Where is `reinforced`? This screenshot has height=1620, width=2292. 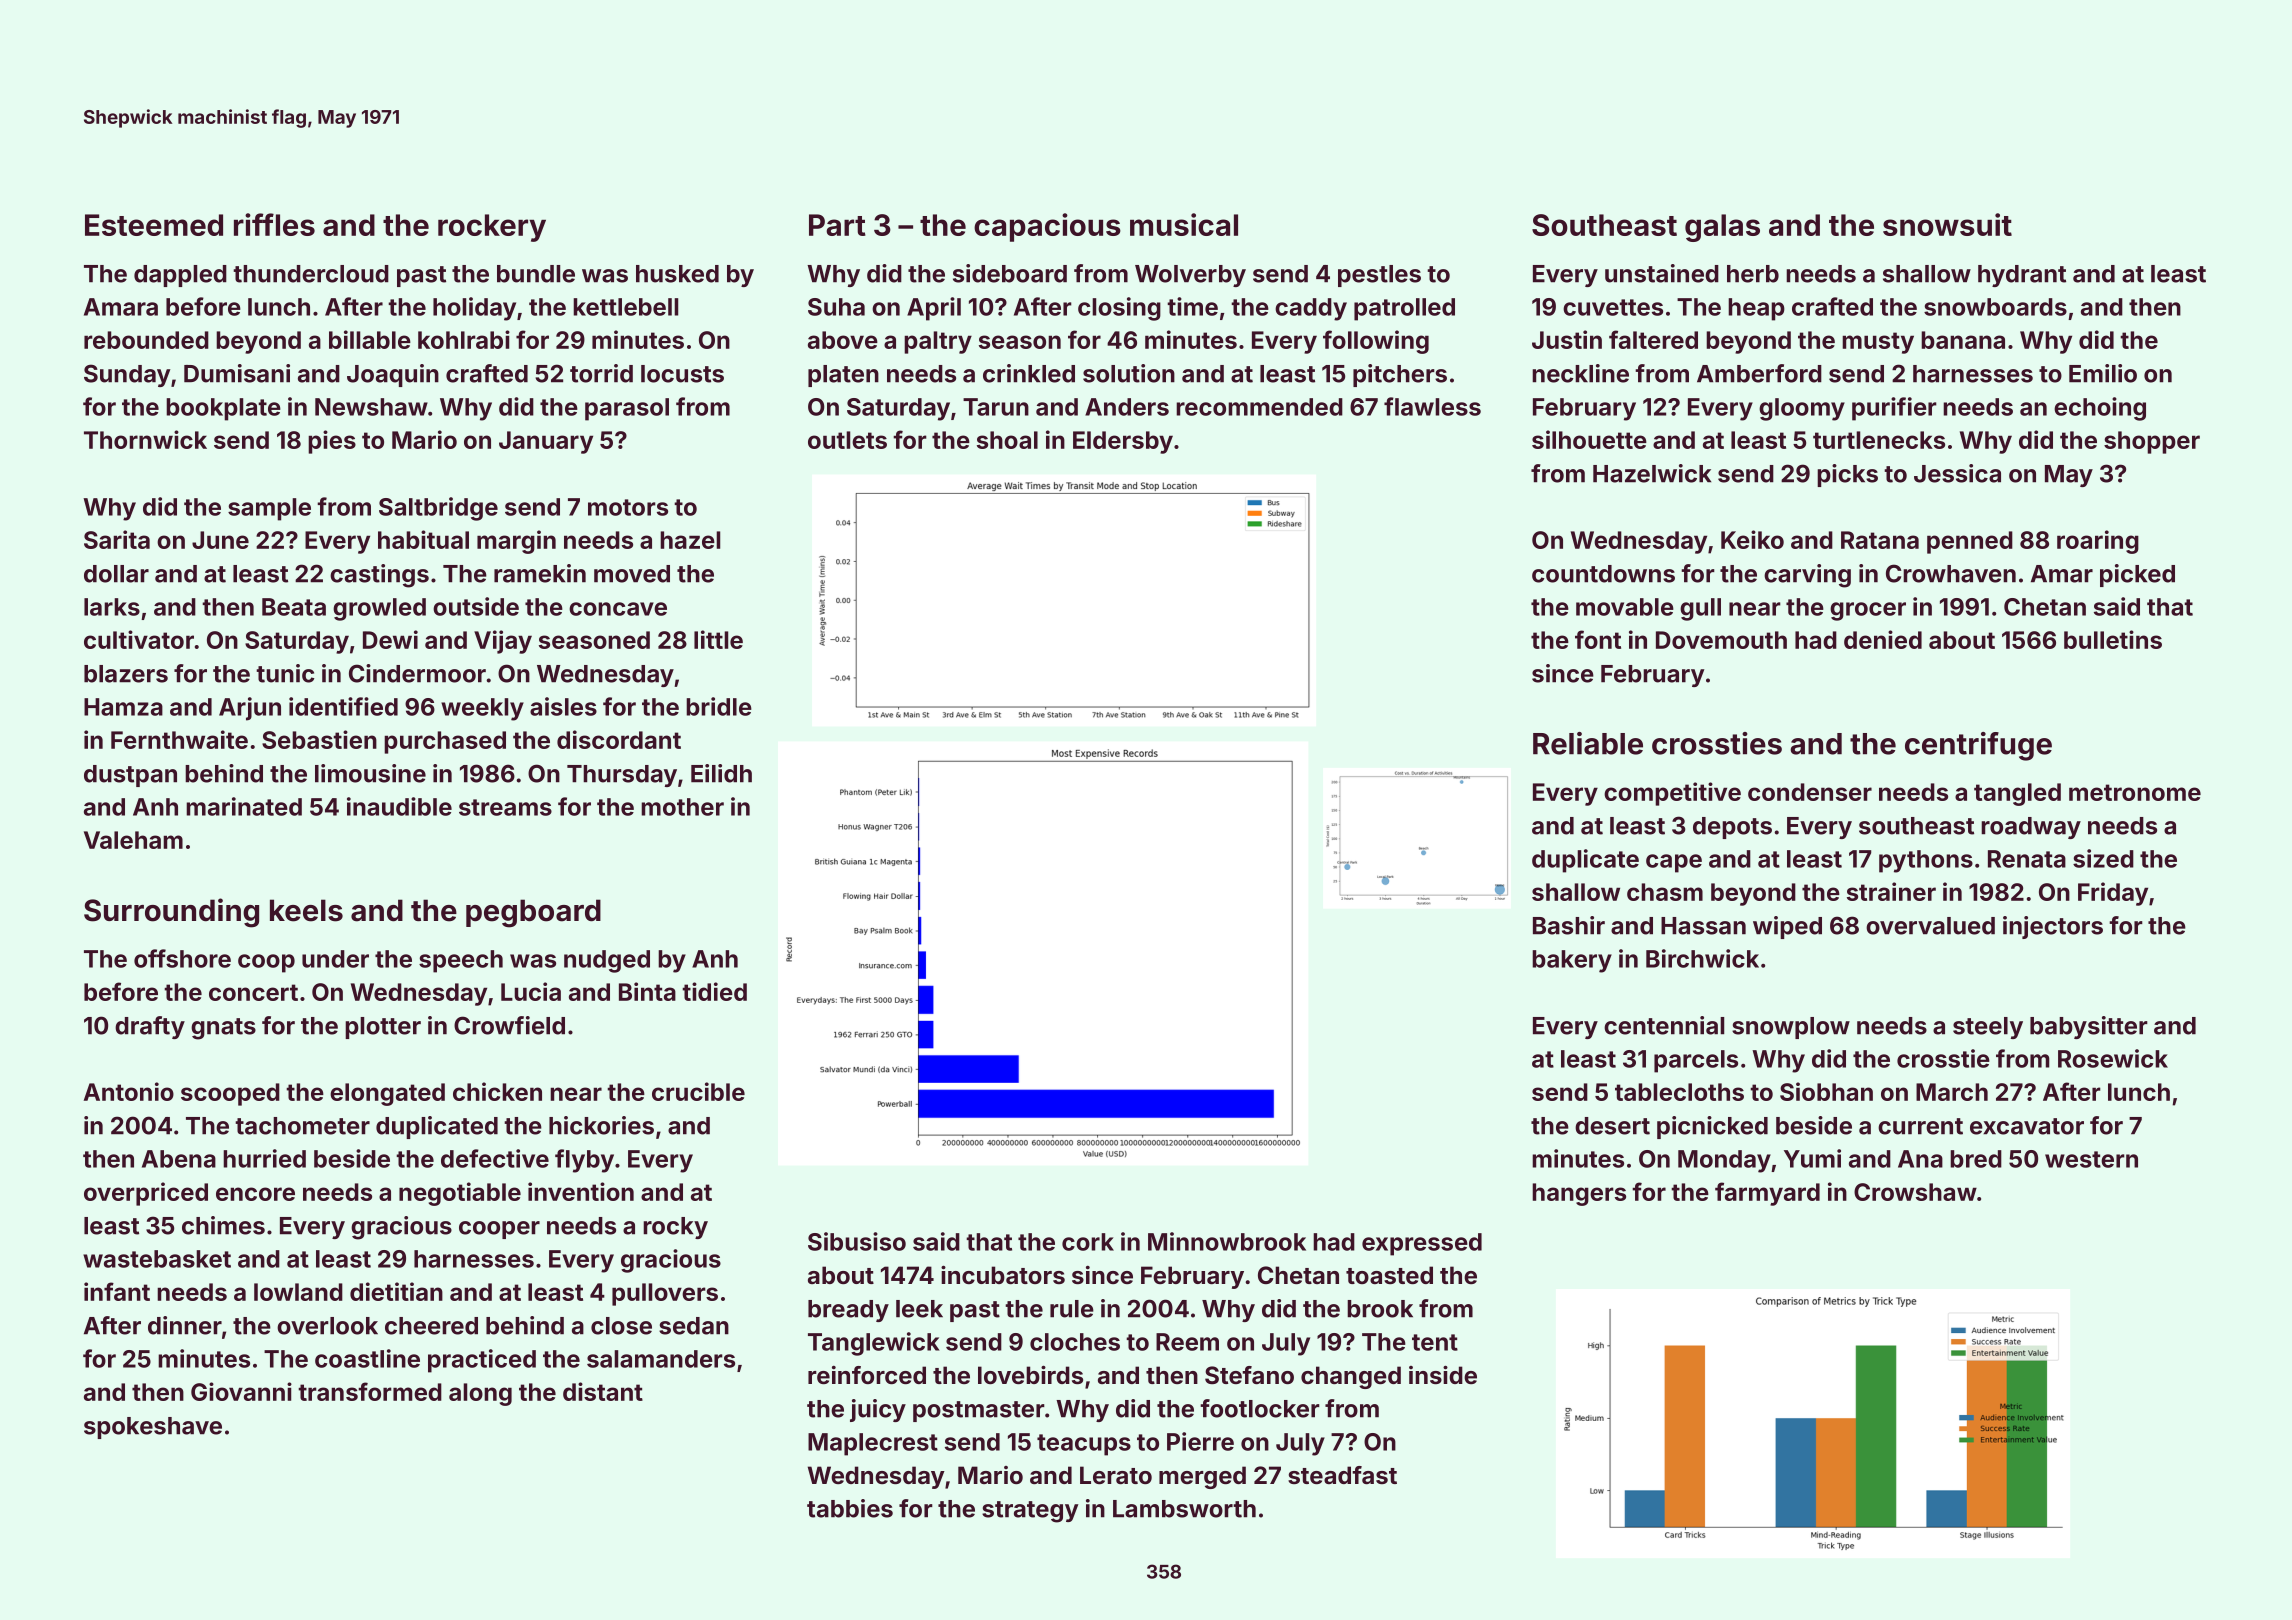
reinforced is located at coordinates (867, 1375).
